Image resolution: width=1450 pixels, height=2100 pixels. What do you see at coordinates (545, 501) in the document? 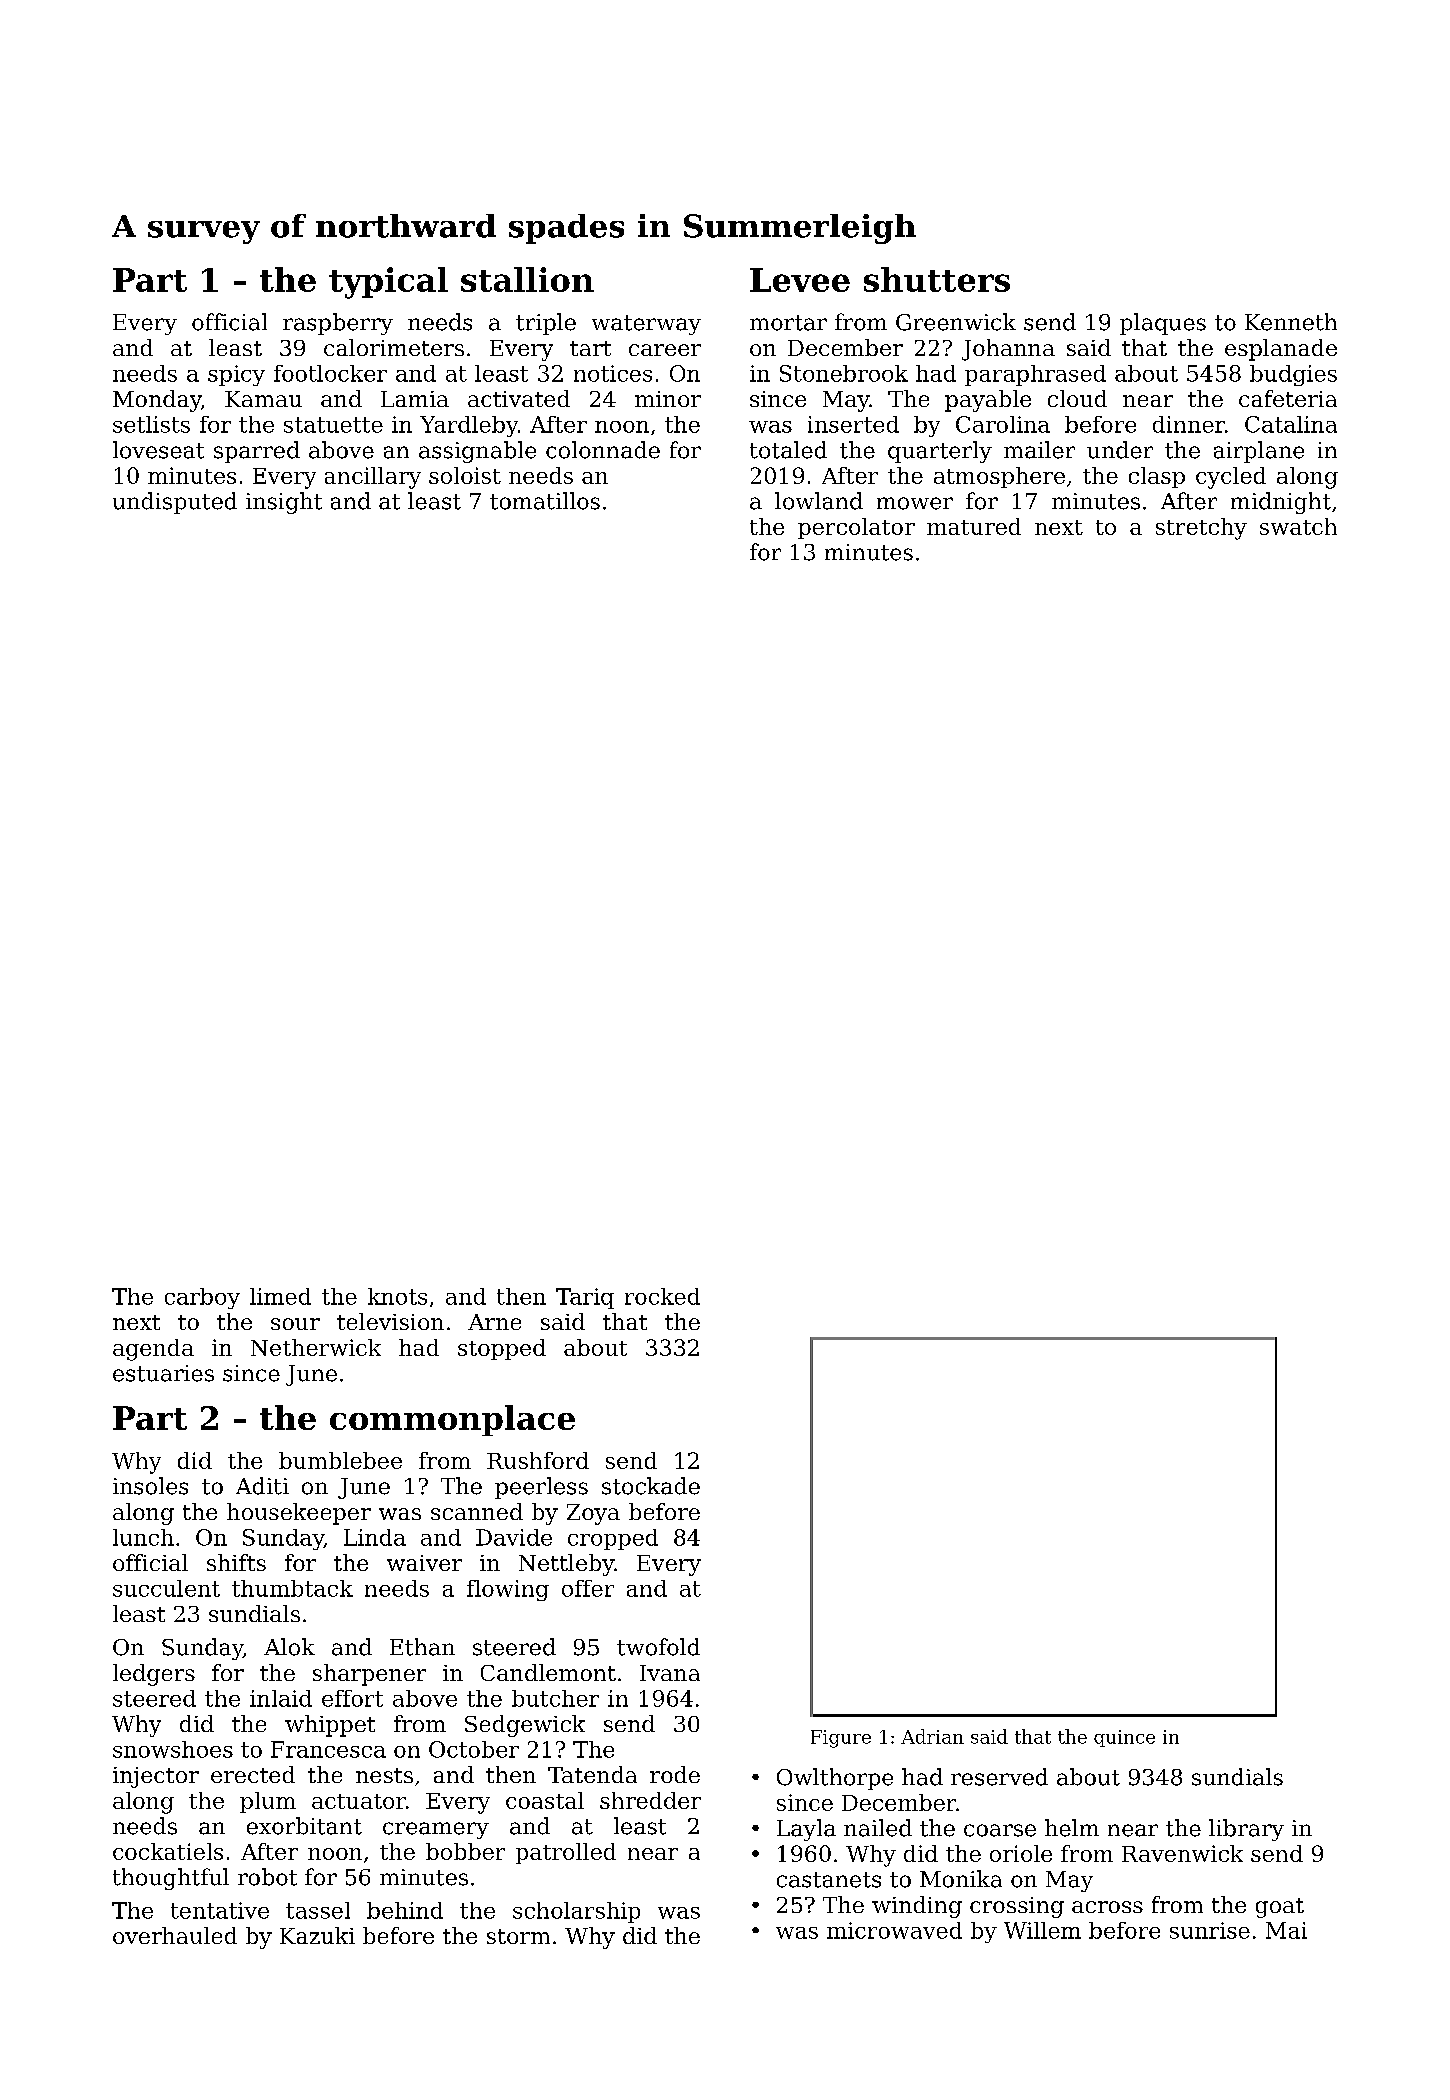
I see `tomatillos` at bounding box center [545, 501].
